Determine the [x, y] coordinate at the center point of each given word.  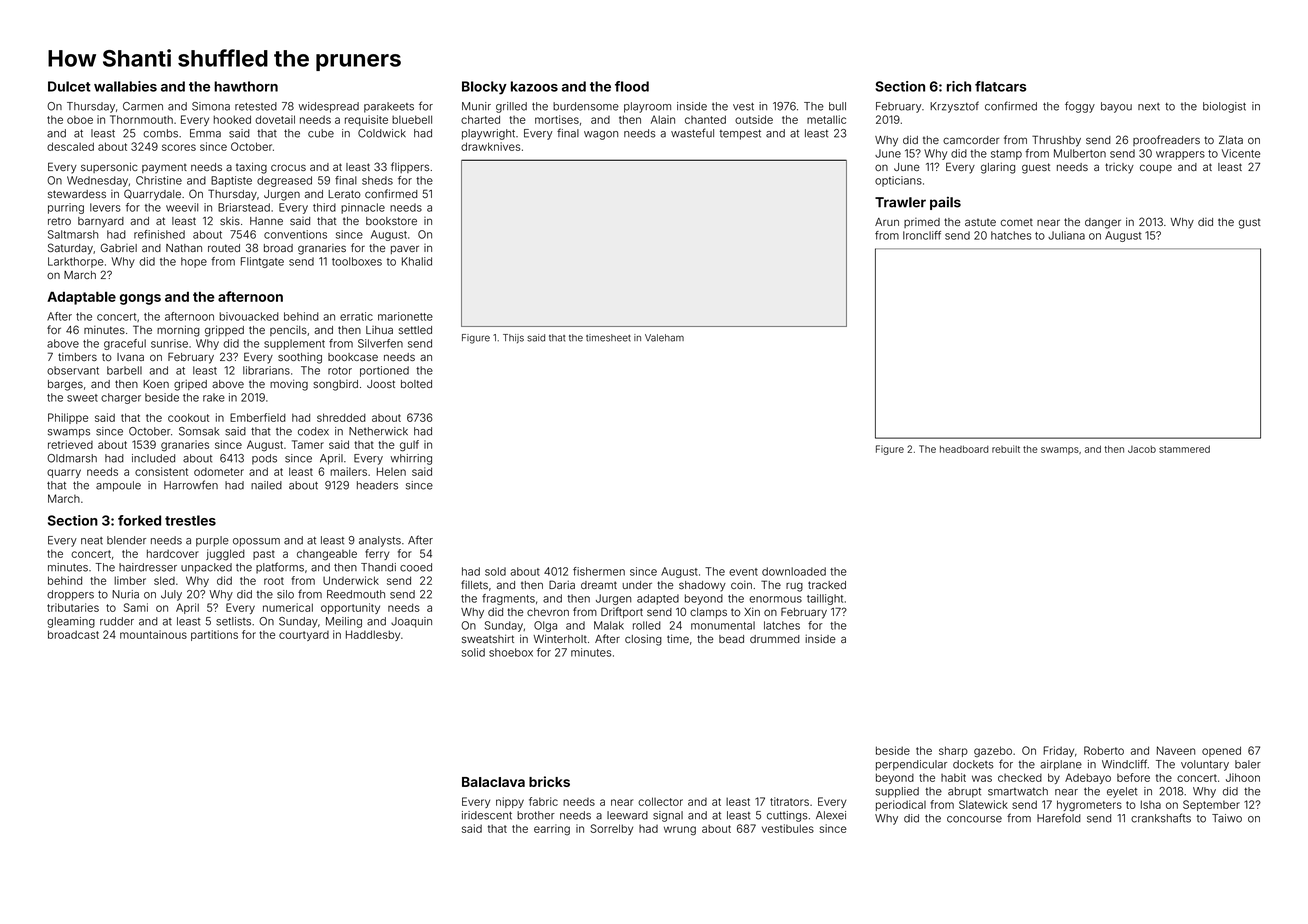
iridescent [487, 815]
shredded [341, 417]
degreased [284, 181]
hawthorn [246, 86]
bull [837, 106]
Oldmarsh [72, 458]
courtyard [304, 636]
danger [1103, 223]
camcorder [971, 140]
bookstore [391, 221]
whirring [411, 459]
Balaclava [493, 782]
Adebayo [1088, 778]
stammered [1184, 449]
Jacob [1142, 449]
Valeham [664, 338]
